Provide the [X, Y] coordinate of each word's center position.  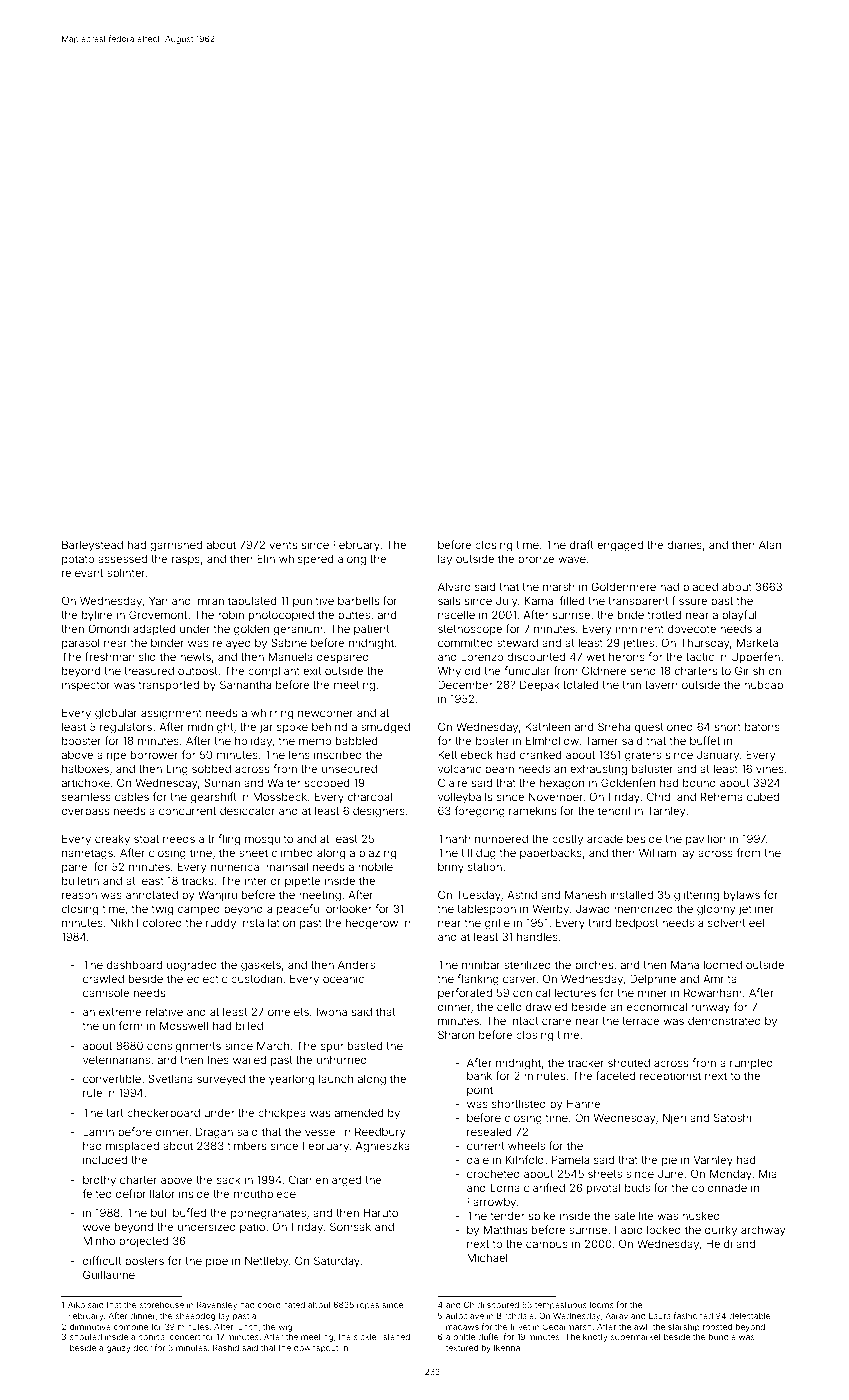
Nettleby [266, 1262]
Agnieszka [383, 1147]
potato [78, 560]
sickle [365, 1337]
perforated [465, 993]
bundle [722, 1337]
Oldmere [604, 670]
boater [492, 740]
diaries [684, 544]
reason [79, 895]
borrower [154, 755]
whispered [306, 560]
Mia [768, 1173]
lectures [575, 993]
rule [92, 1092]
